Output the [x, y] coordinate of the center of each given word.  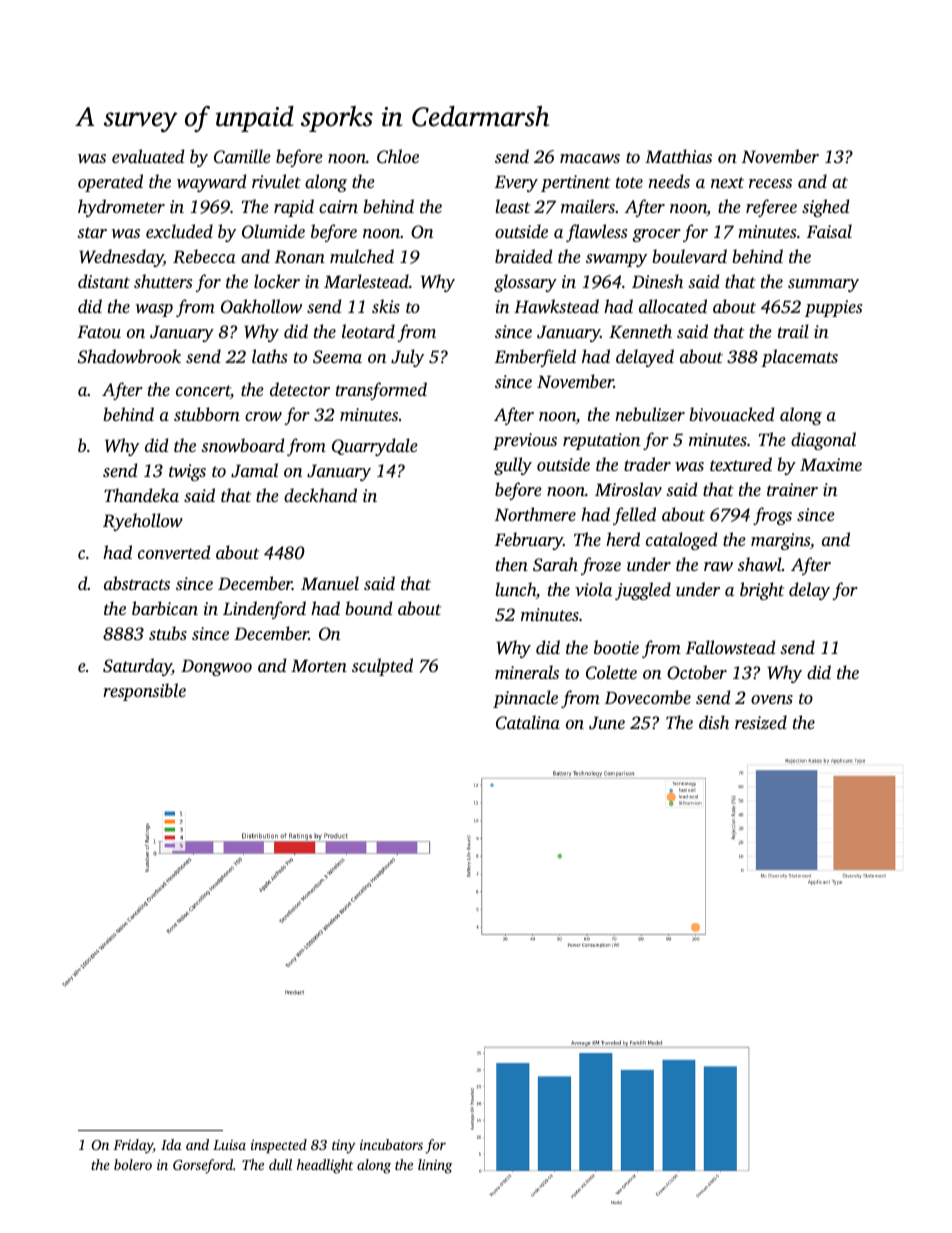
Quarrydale [375, 447]
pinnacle [525, 699]
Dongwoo [216, 667]
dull [280, 1164]
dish [714, 722]
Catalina [528, 722]
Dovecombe [648, 697]
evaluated [148, 156]
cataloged [681, 541]
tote [629, 182]
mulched [362, 256]
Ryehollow [143, 522]
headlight [325, 1166]
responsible [144, 692]
